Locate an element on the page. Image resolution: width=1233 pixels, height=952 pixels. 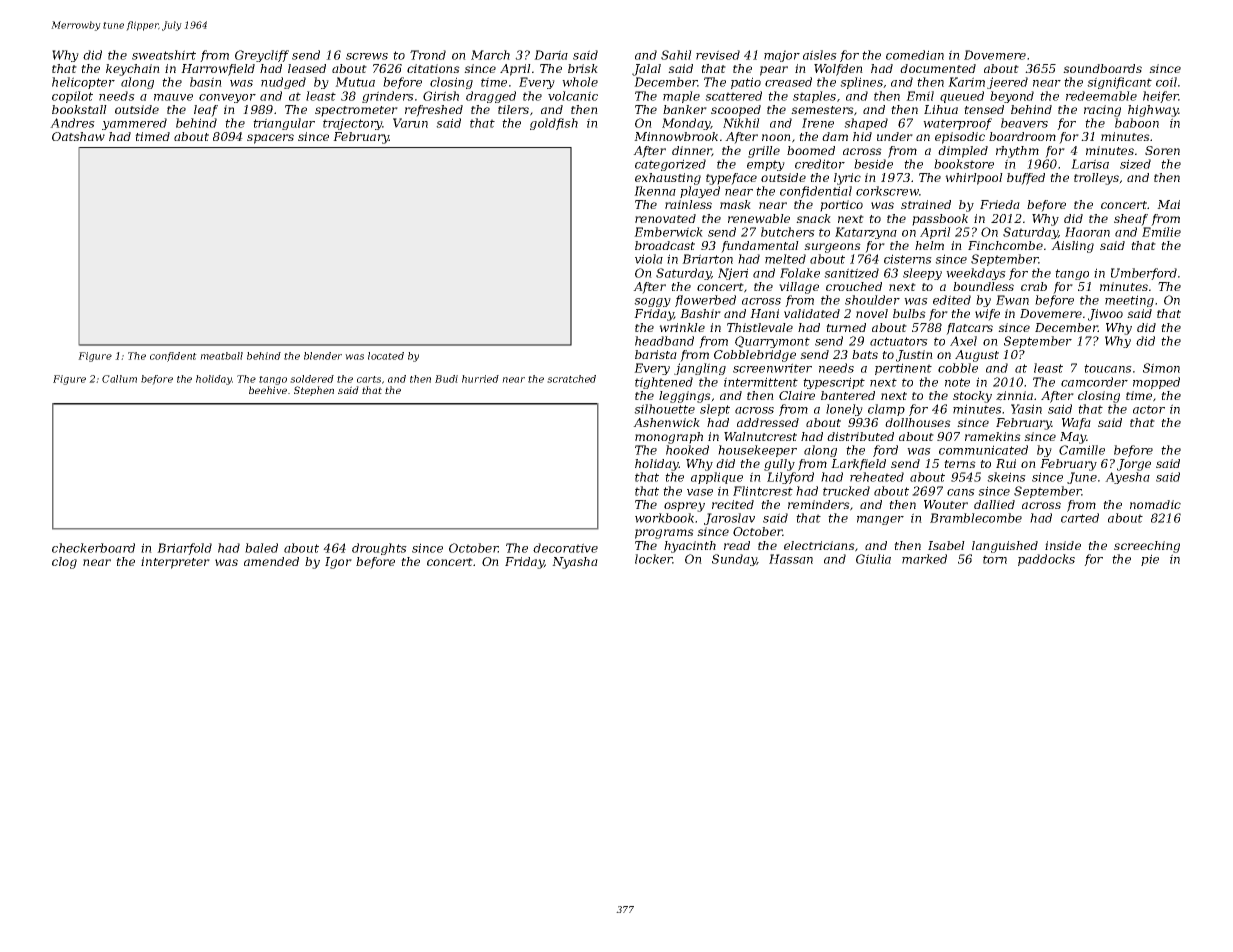
corkscrew is located at coordinates (887, 191).
